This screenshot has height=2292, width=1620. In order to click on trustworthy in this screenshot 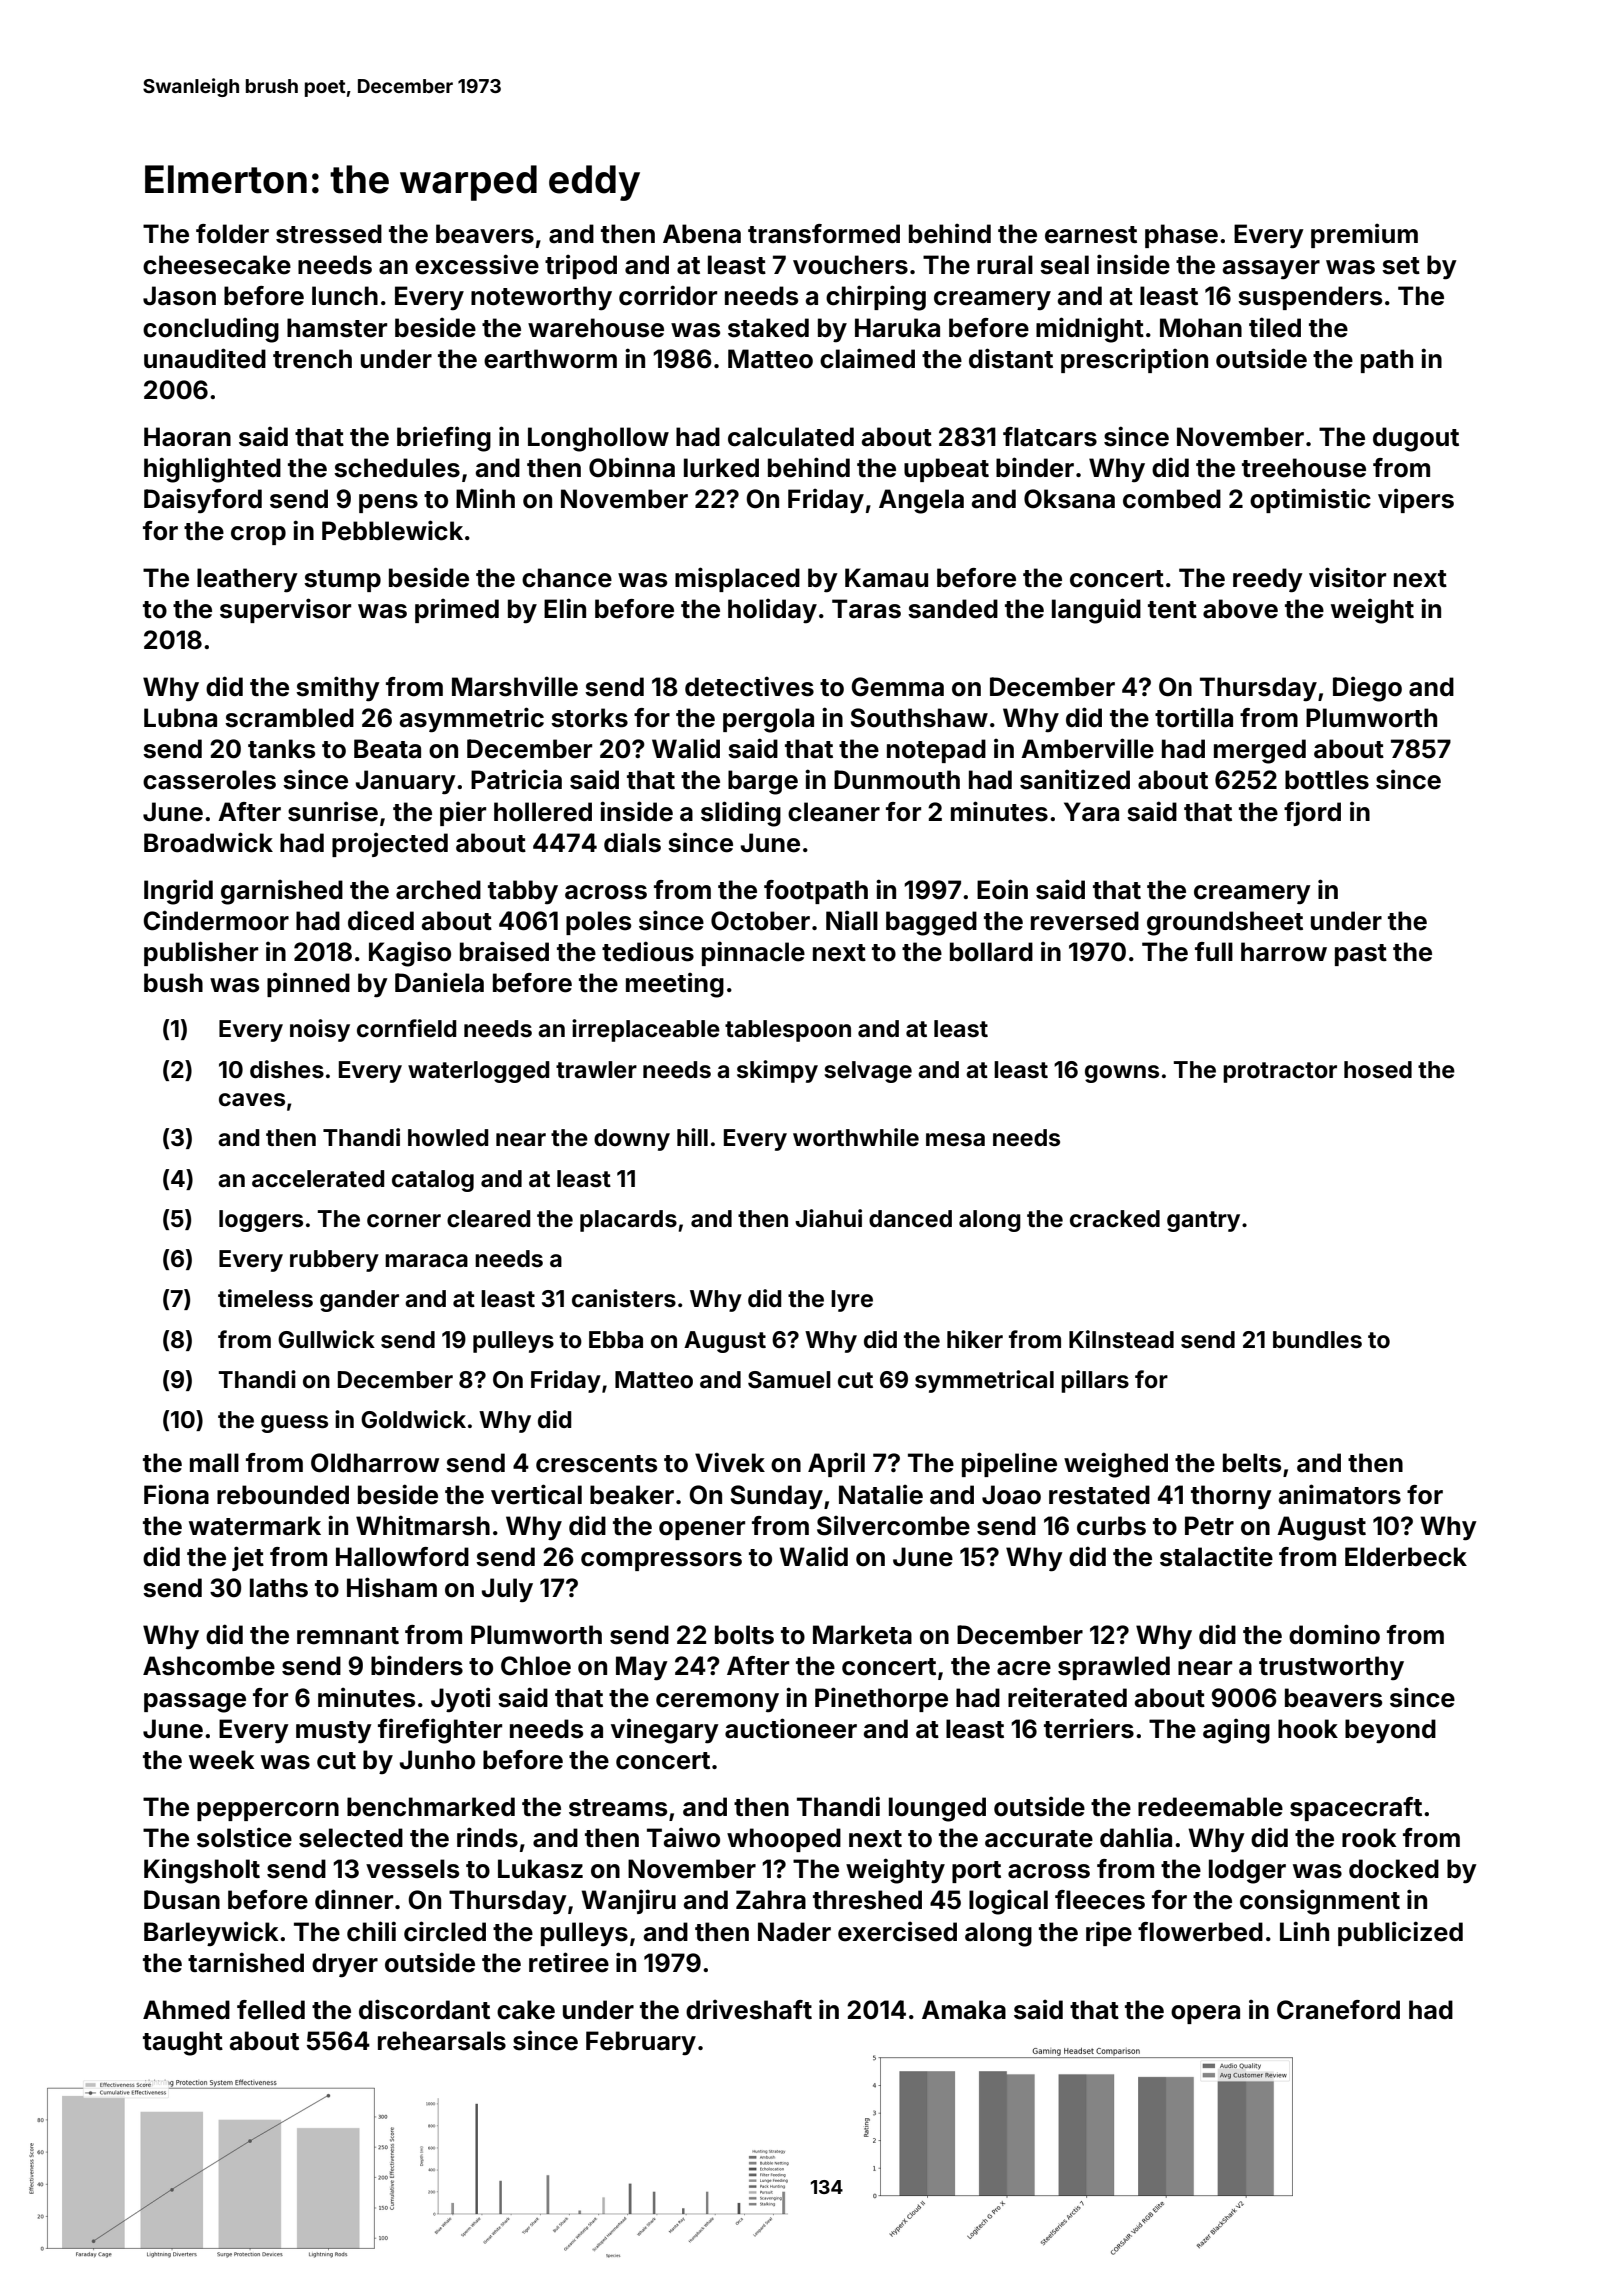, I will do `click(1331, 1668)`.
